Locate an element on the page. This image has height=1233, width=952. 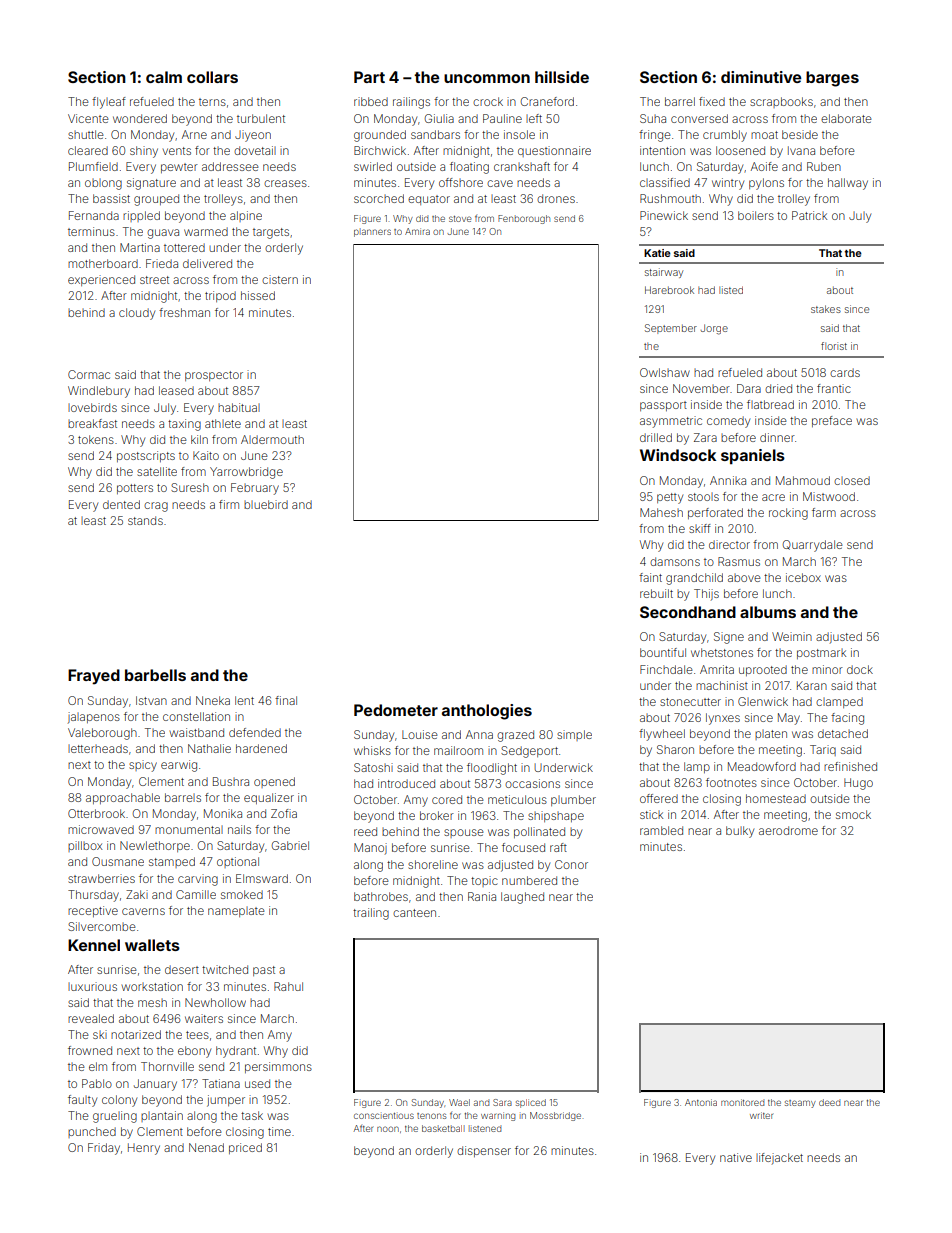
Amira is located at coordinates (417, 231).
